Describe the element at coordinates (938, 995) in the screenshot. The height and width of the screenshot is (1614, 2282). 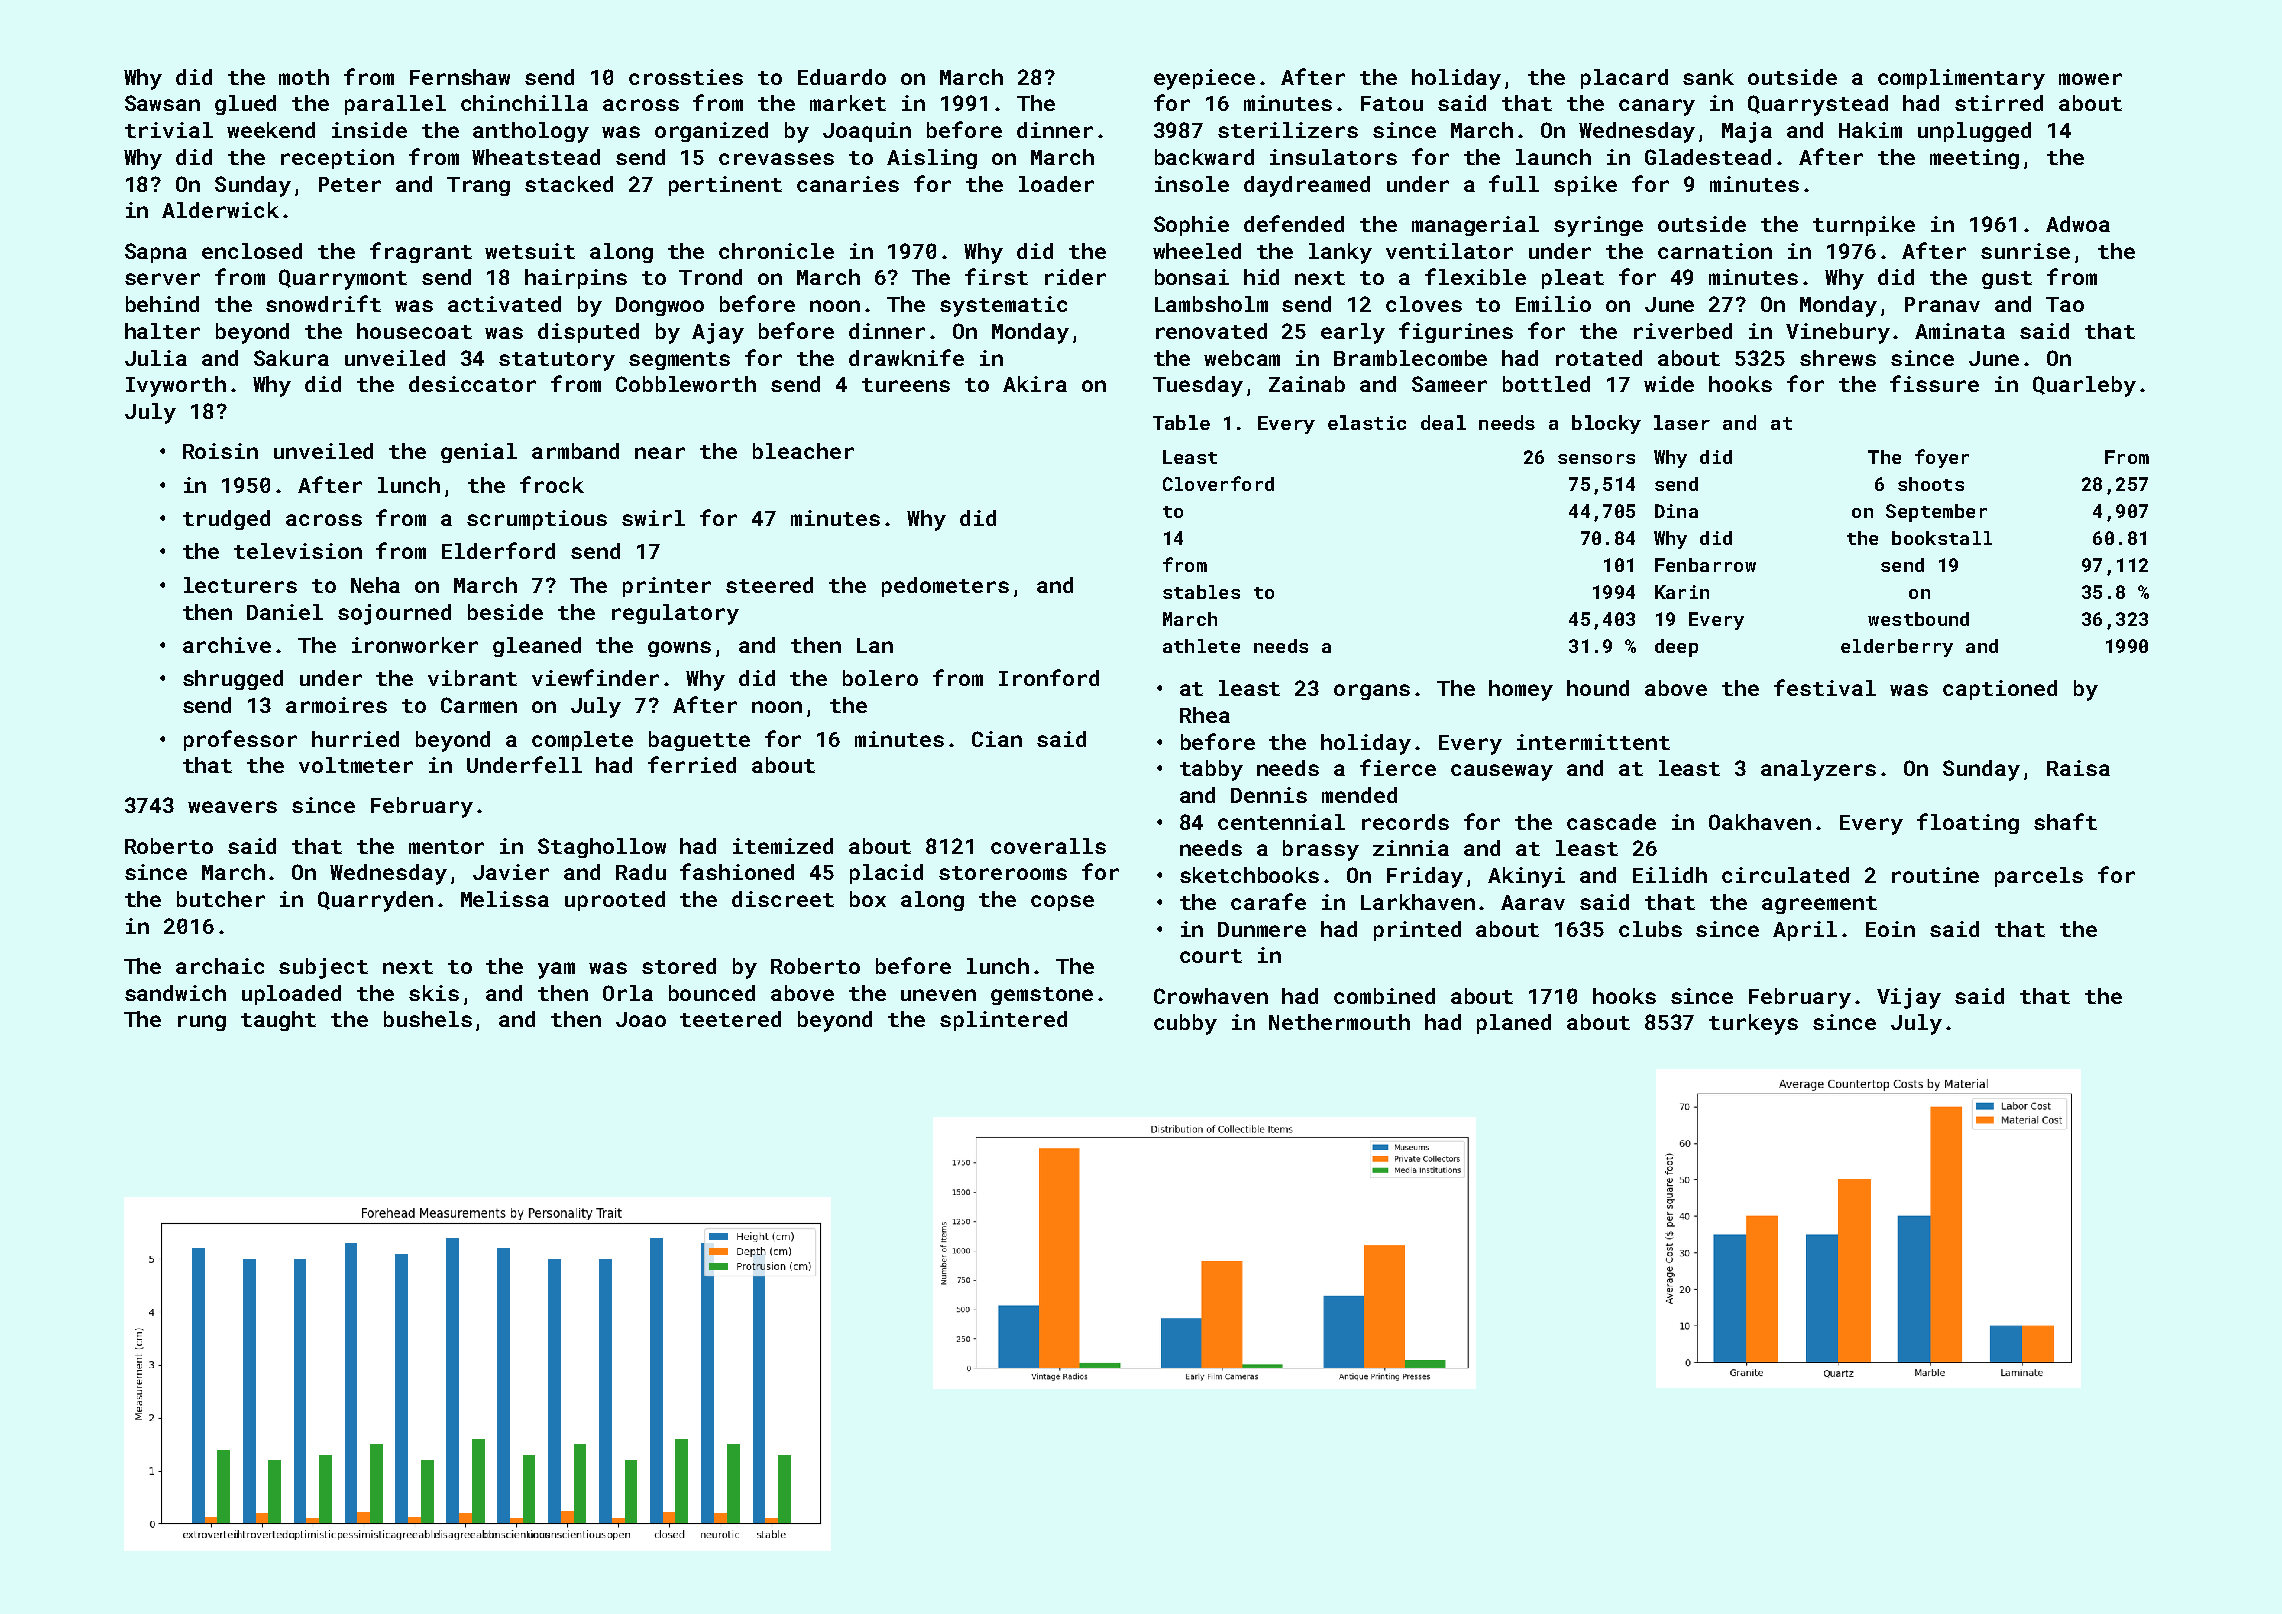
I see `uneven` at that location.
